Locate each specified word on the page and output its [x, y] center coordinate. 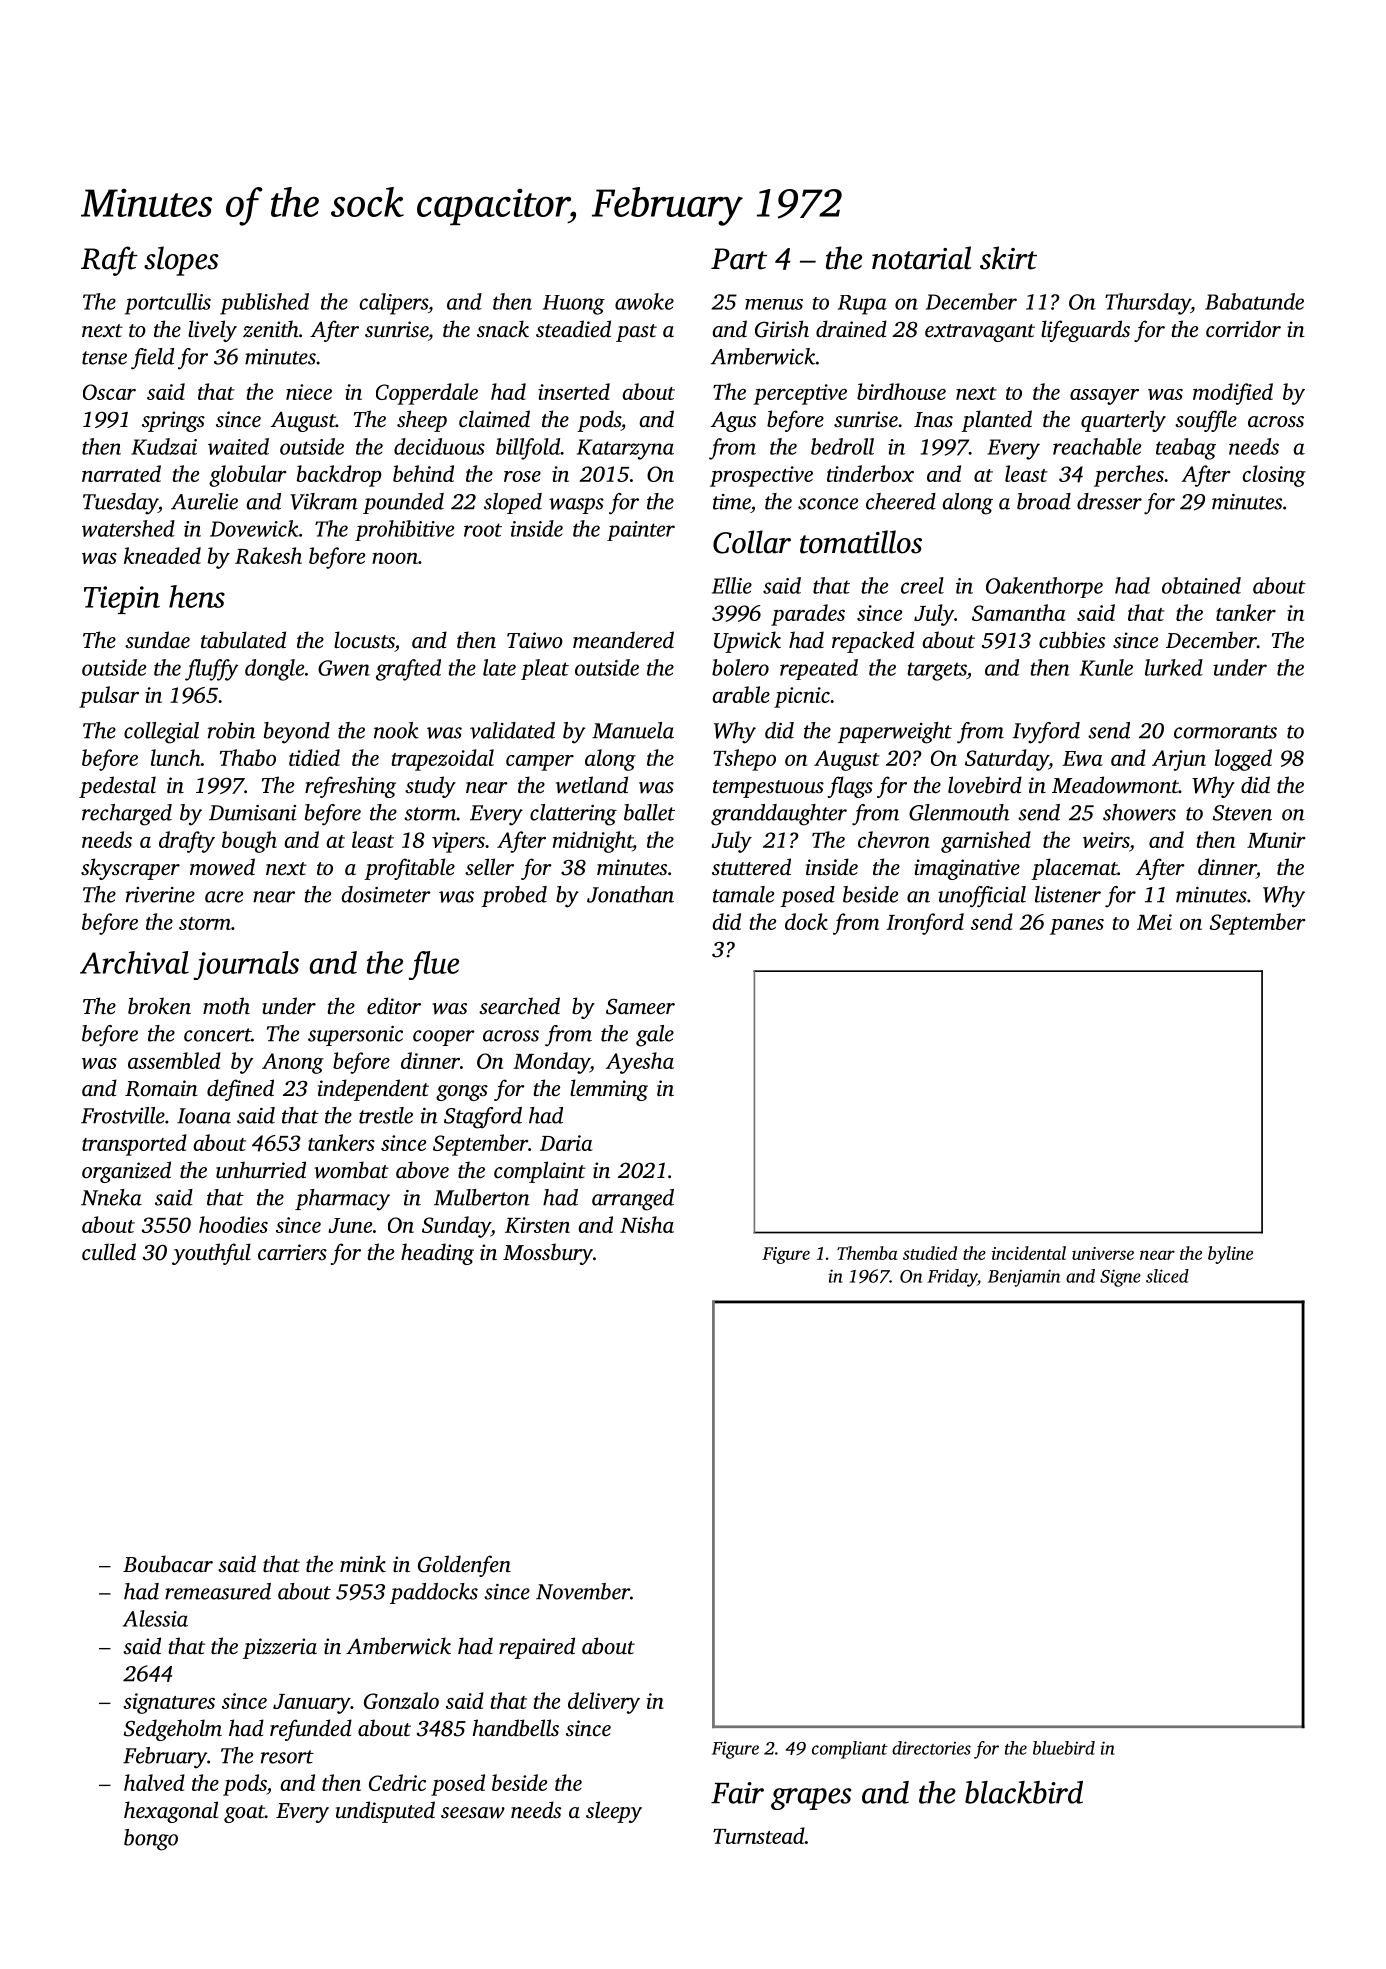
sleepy [614, 1812]
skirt [1008, 258]
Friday [952, 1278]
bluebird [1064, 1748]
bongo [151, 1840]
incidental [1029, 1253]
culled [109, 1251]
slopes [181, 261]
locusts [364, 639]
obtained [1201, 585]
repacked [873, 642]
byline [1230, 1255]
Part [739, 259]
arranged [633, 1200]
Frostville [123, 1115]
